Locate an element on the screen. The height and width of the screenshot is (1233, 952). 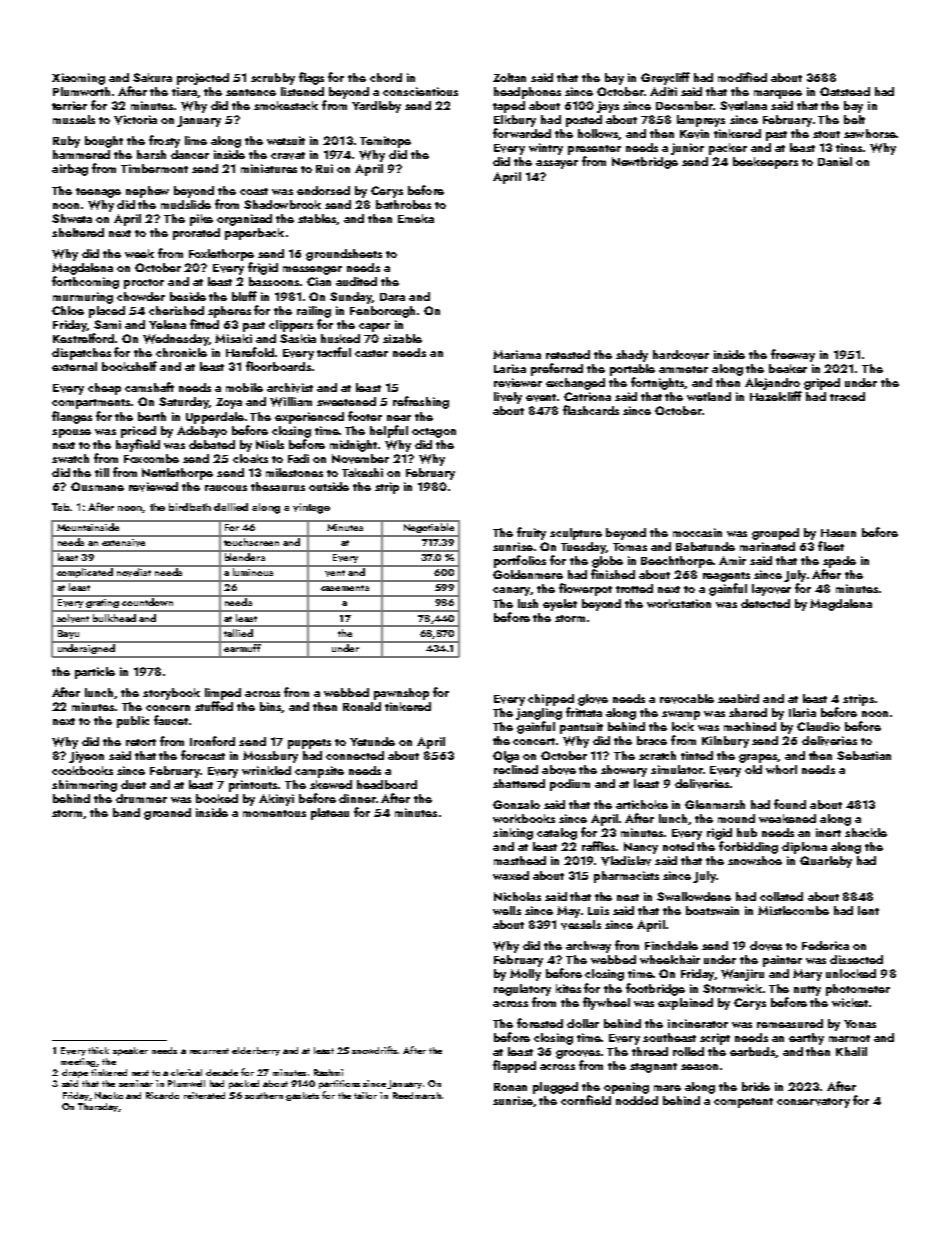
beekeepers is located at coordinates (765, 163).
